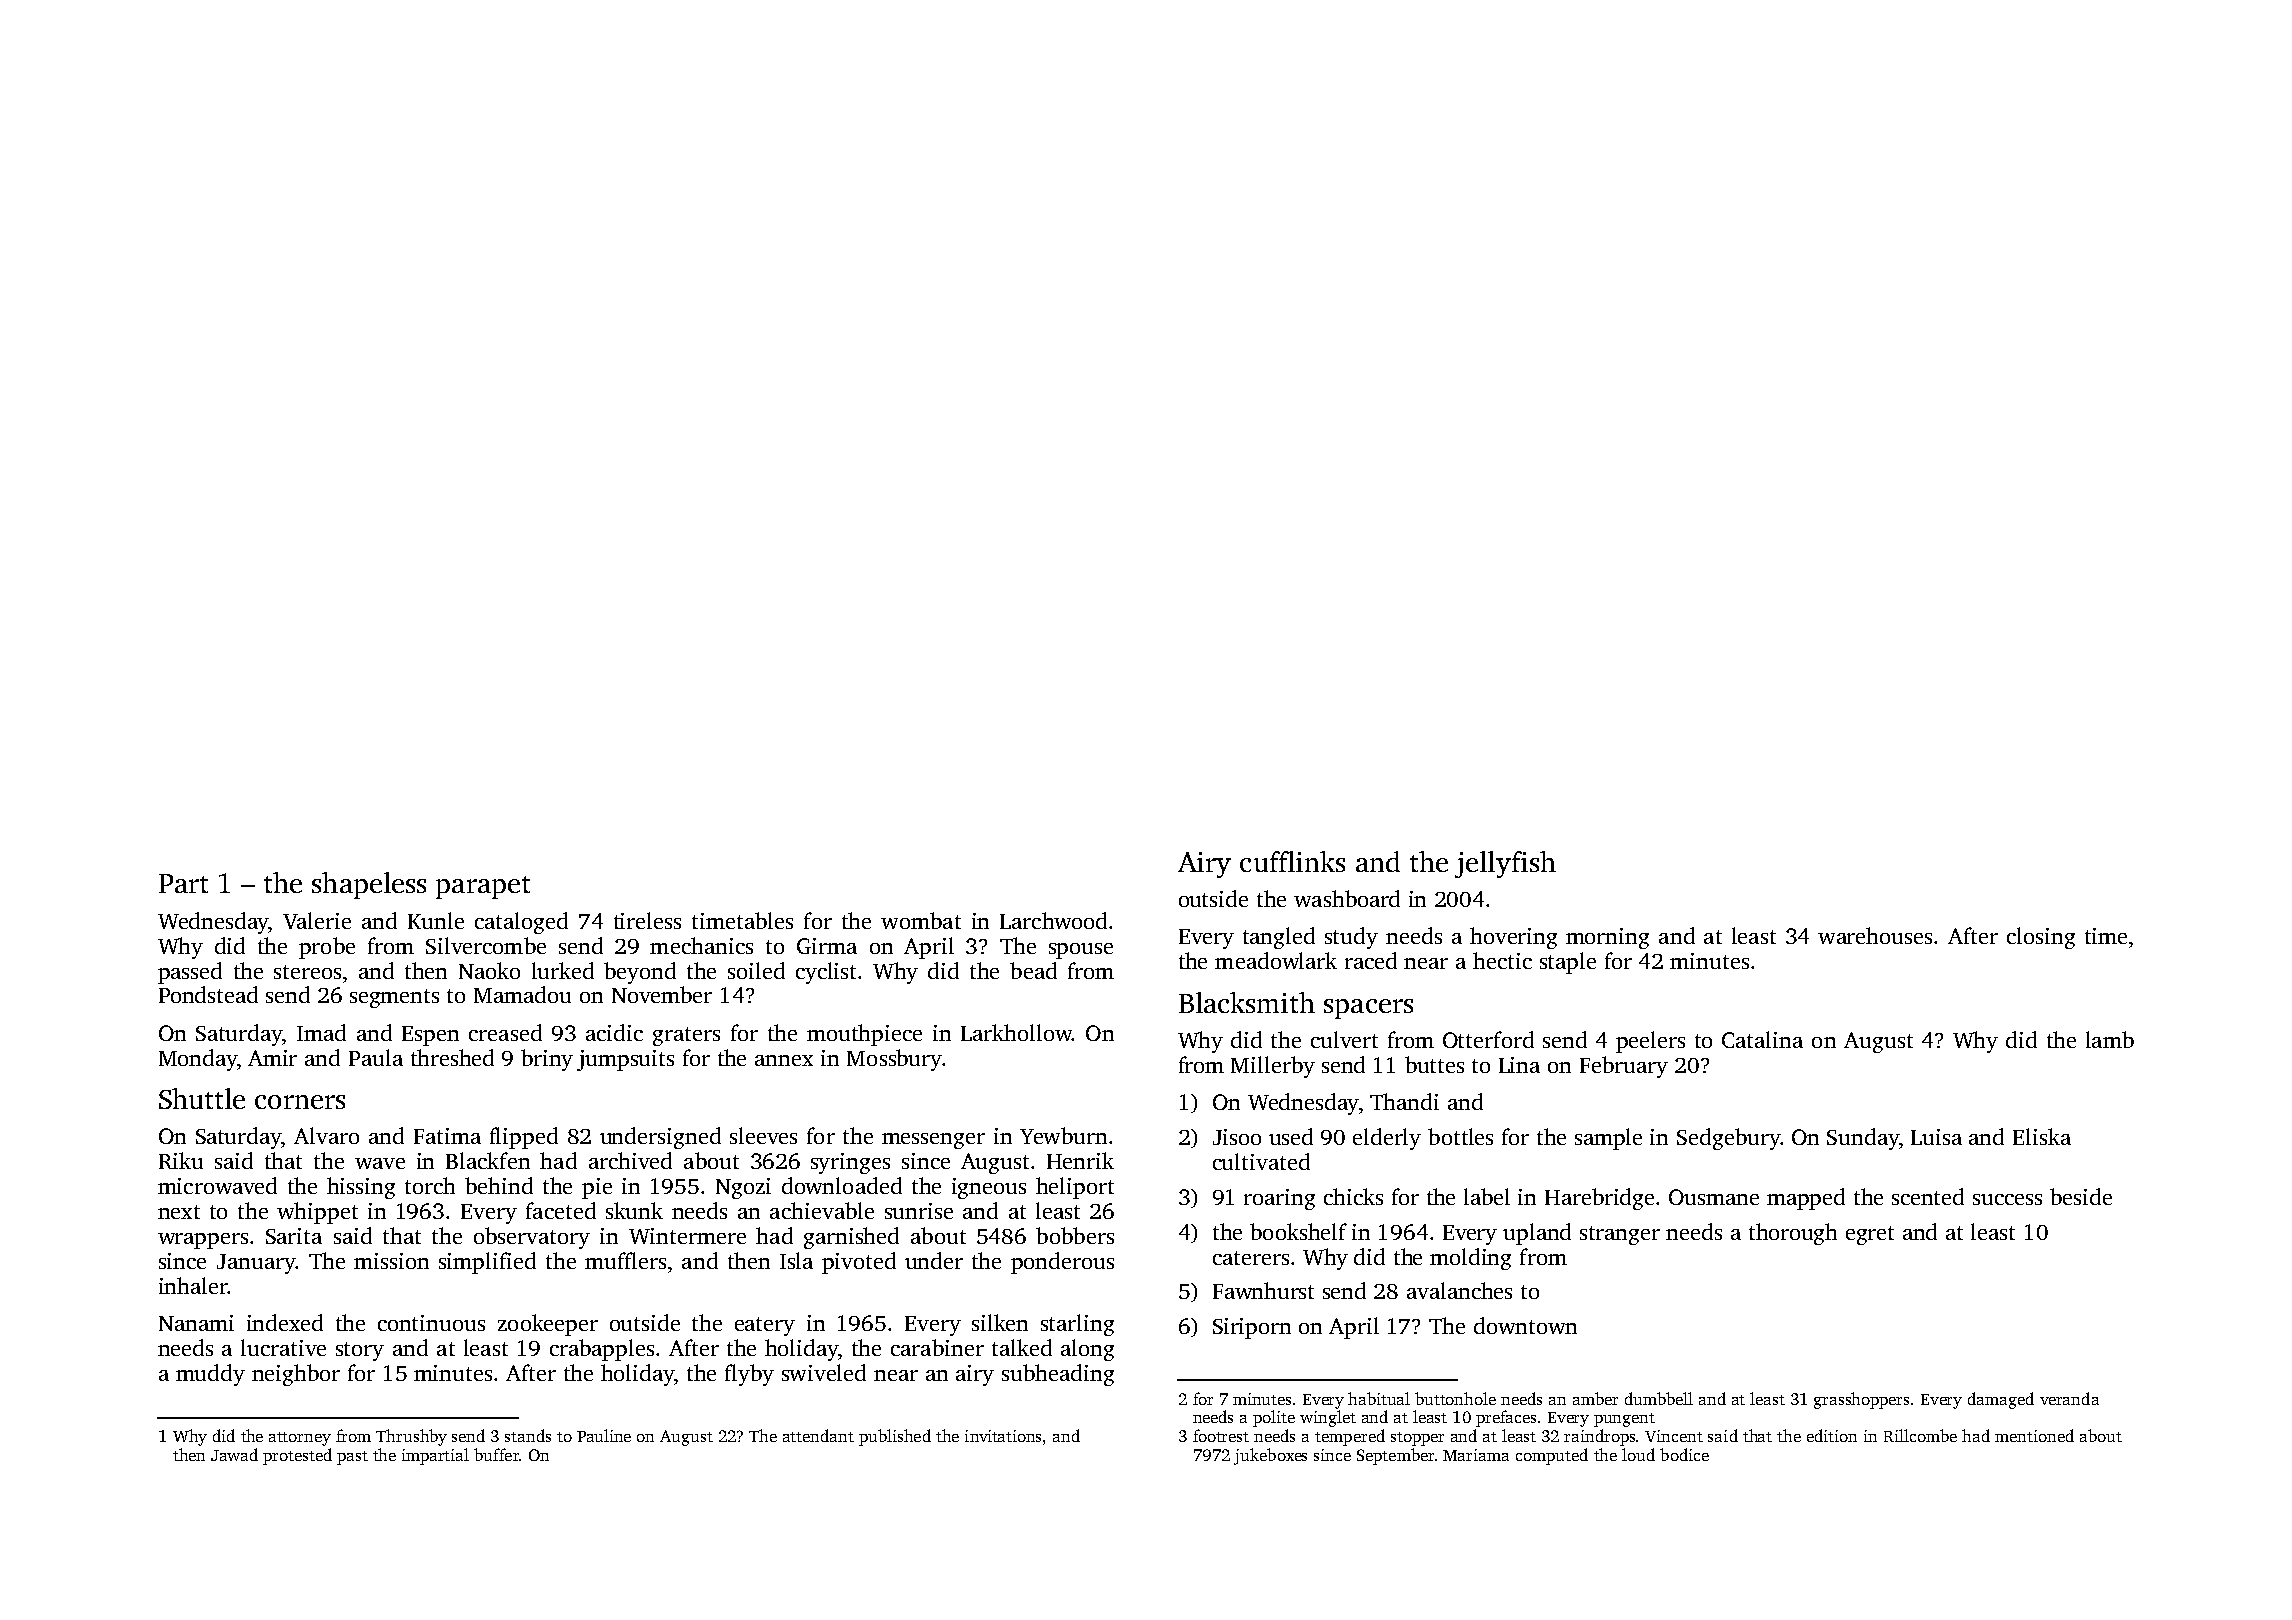  I want to click on continuous, so click(431, 1323).
